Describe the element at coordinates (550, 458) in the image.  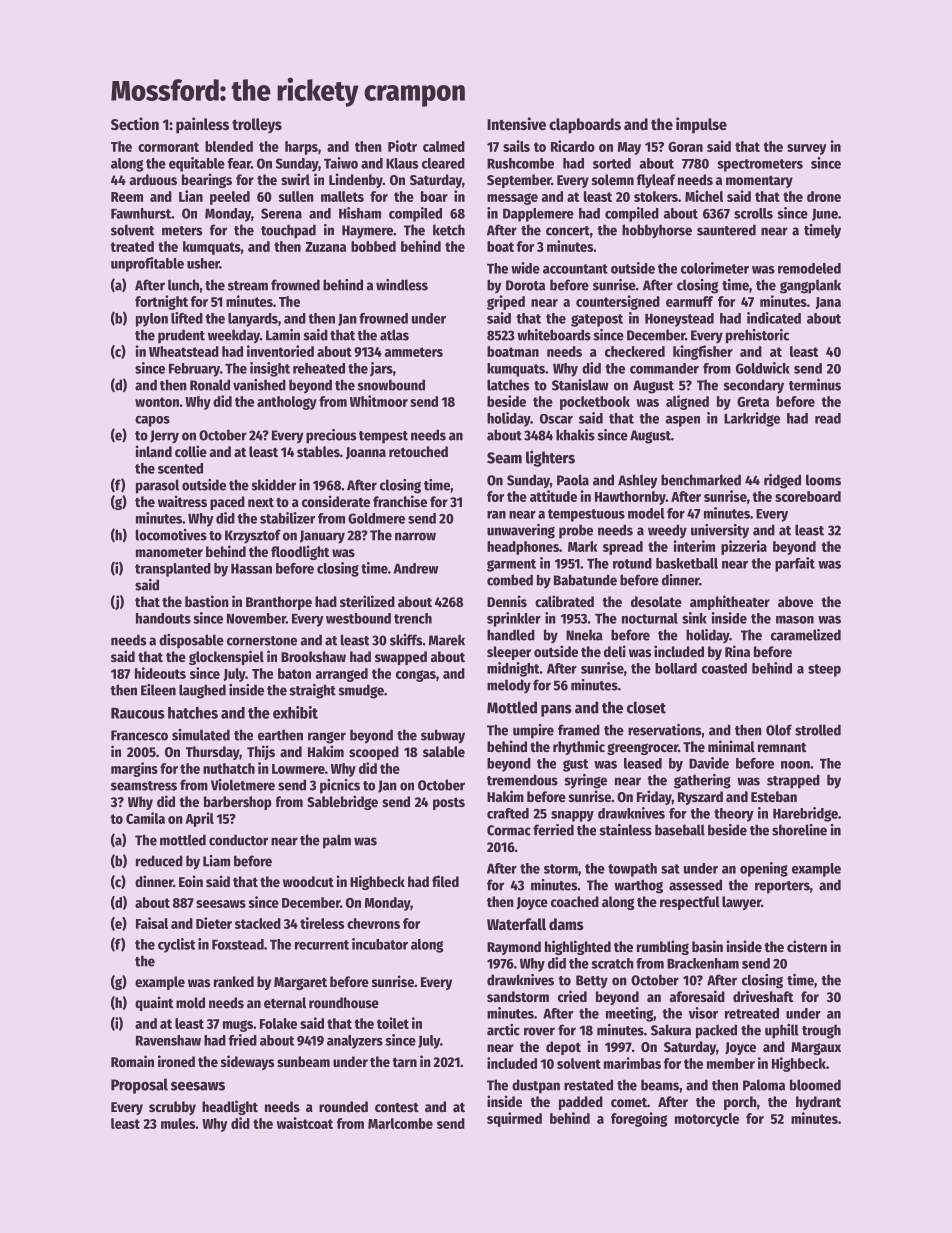
I see `lighters` at that location.
